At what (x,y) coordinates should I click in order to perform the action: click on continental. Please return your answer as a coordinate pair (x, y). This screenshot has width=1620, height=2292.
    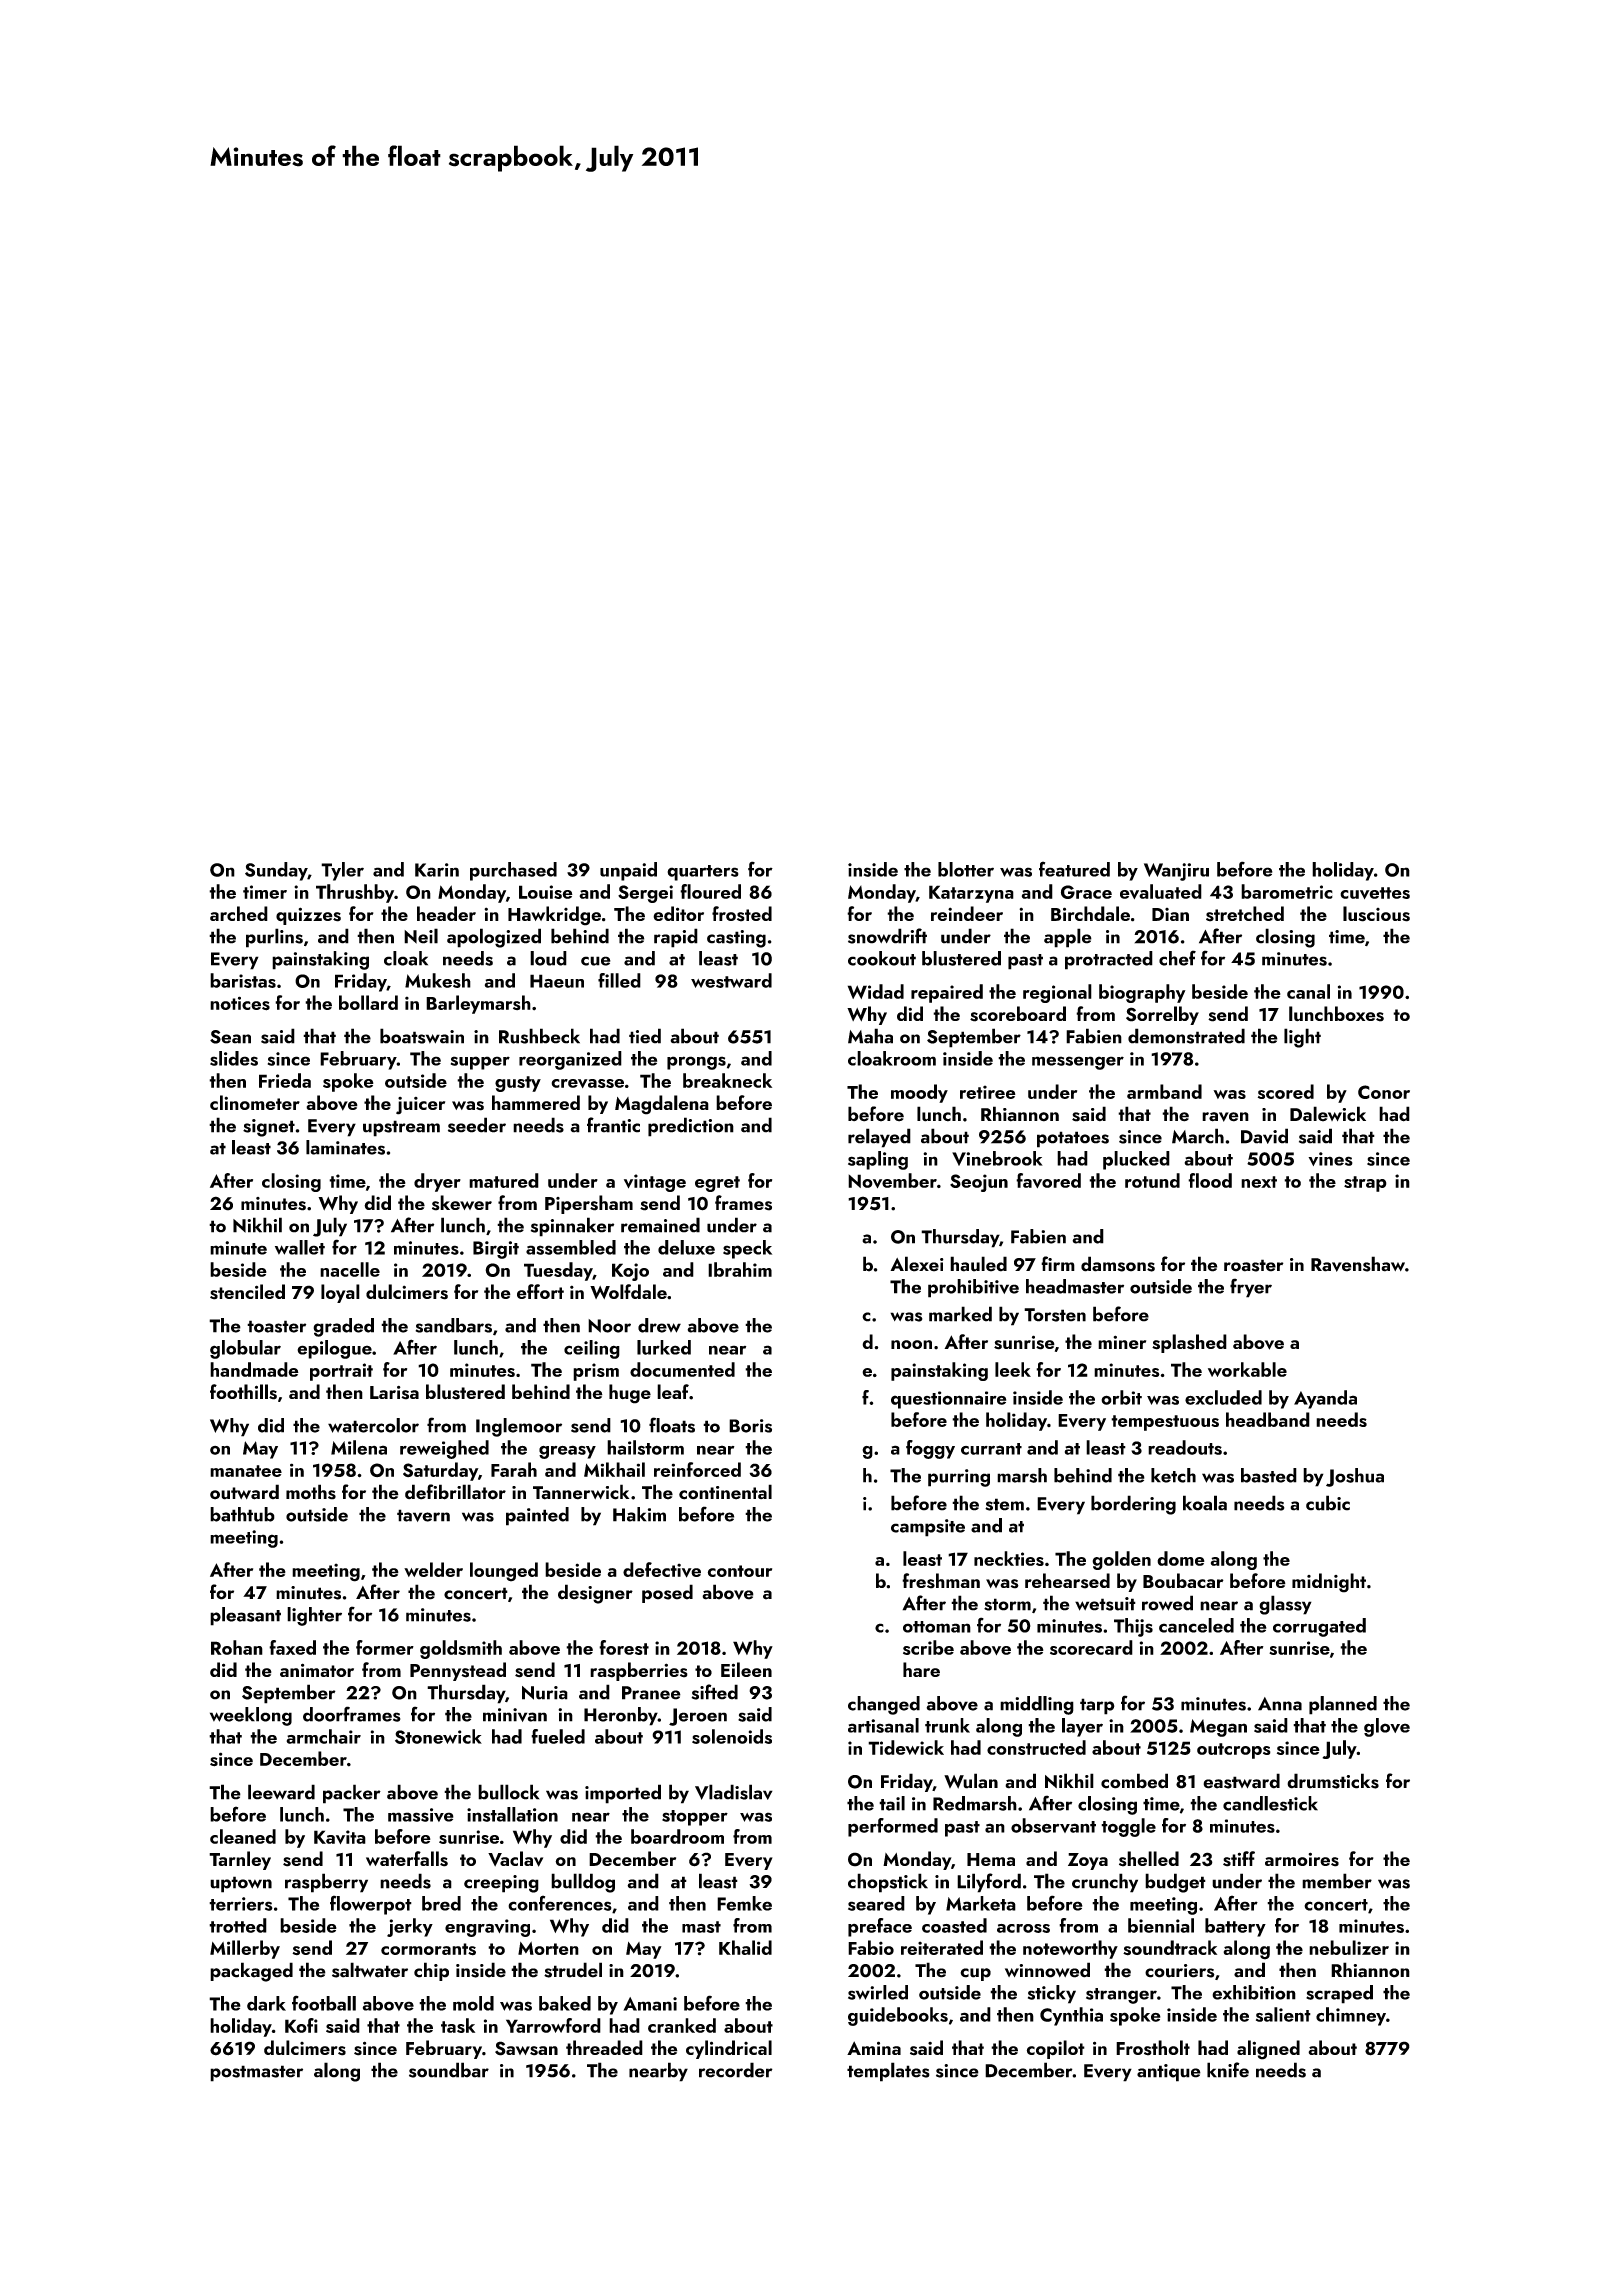
    Looking at the image, I should click on (725, 1492).
